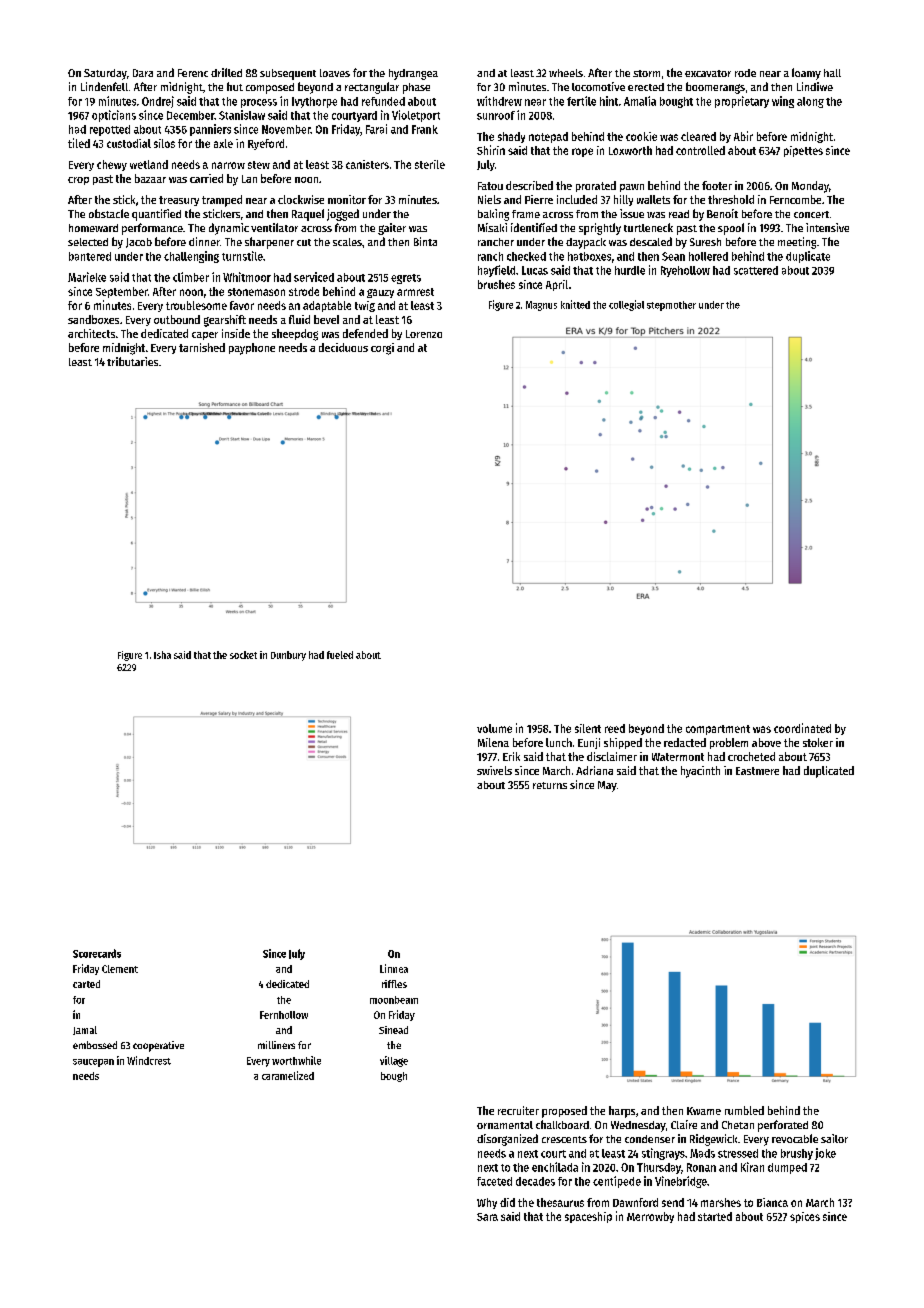  Describe the element at coordinates (394, 968) in the screenshot. I see `Linnea` at that location.
